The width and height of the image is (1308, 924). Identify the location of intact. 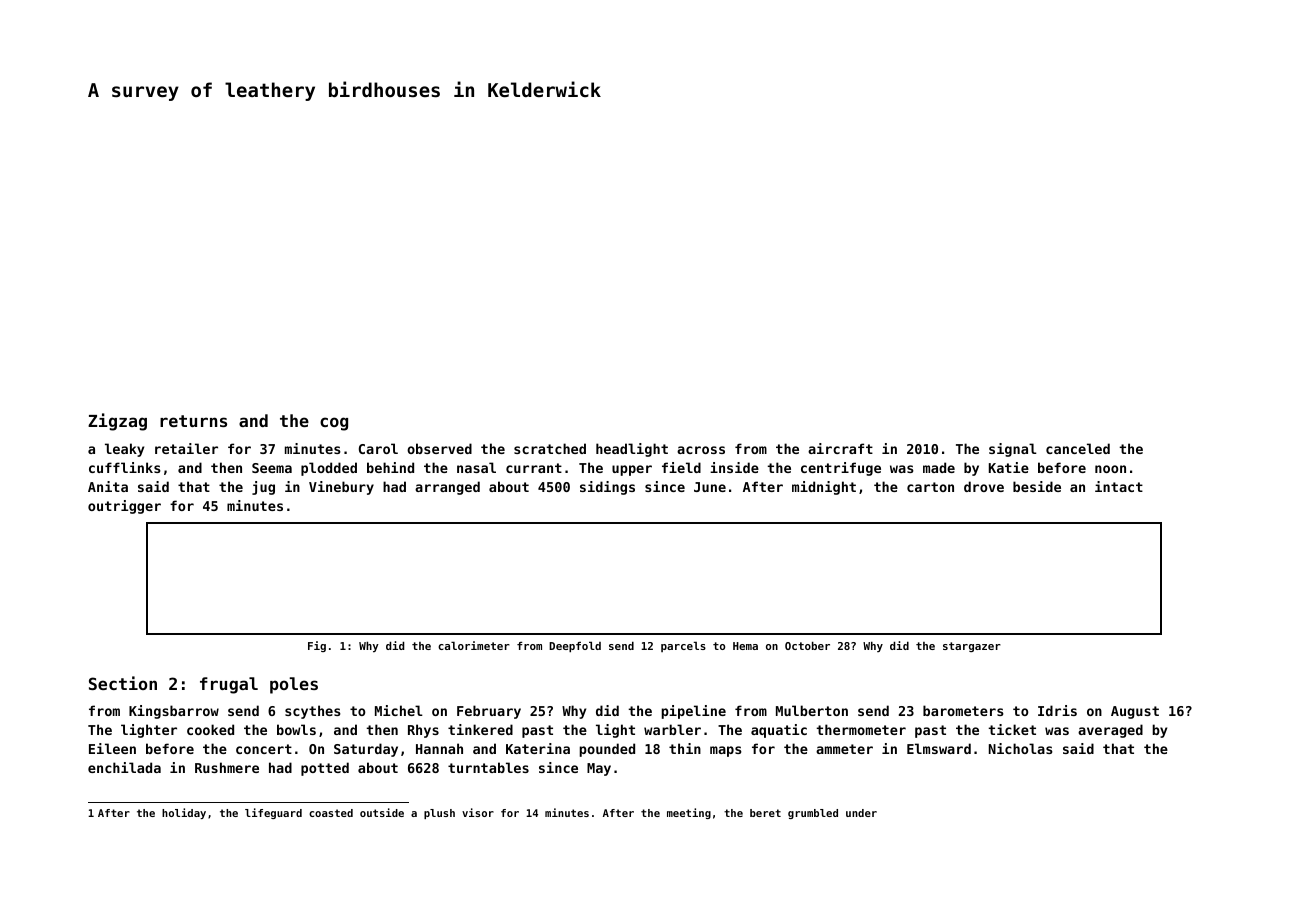
(1119, 486).
